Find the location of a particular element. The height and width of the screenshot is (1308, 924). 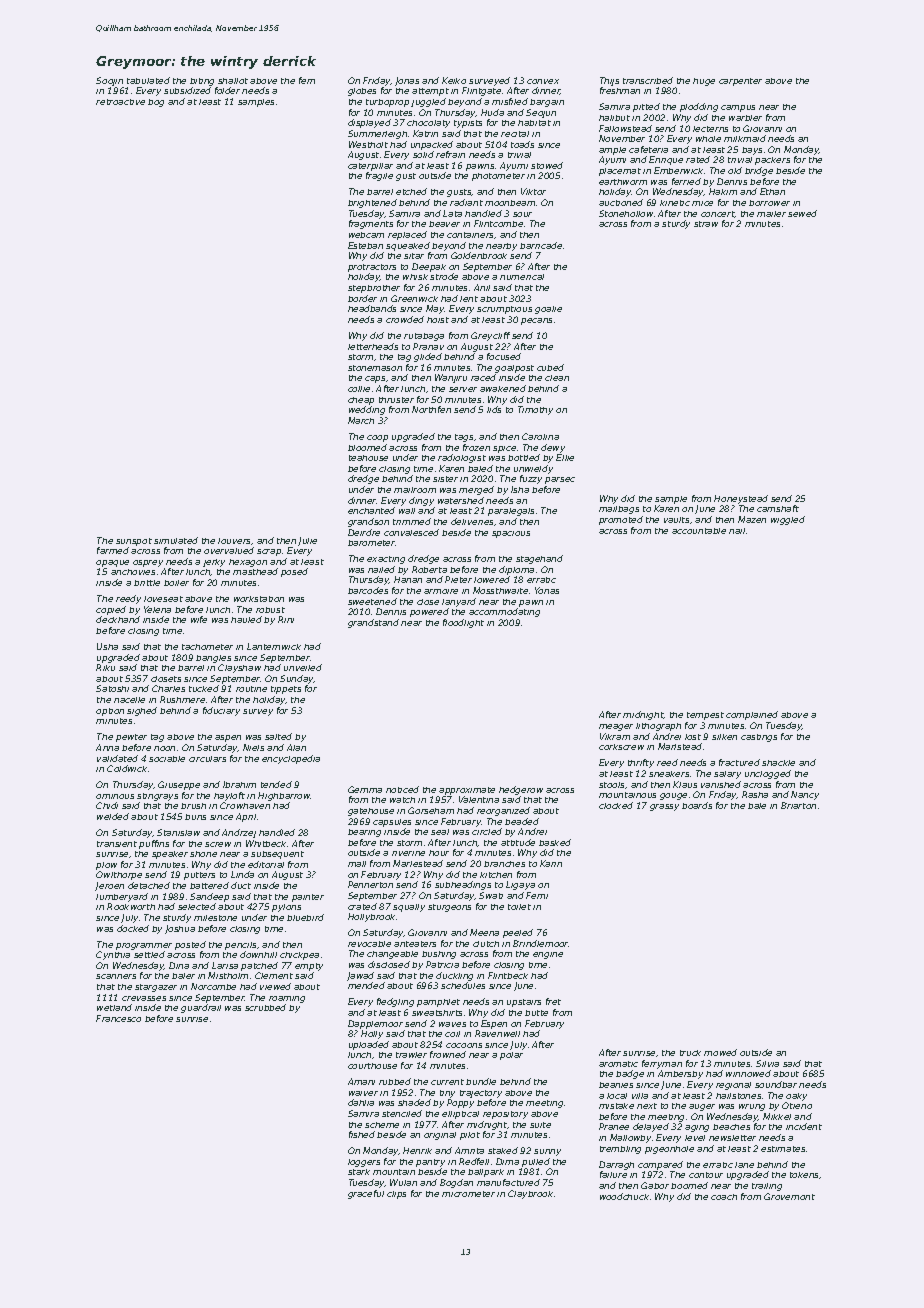

revocable is located at coordinates (369, 944).
